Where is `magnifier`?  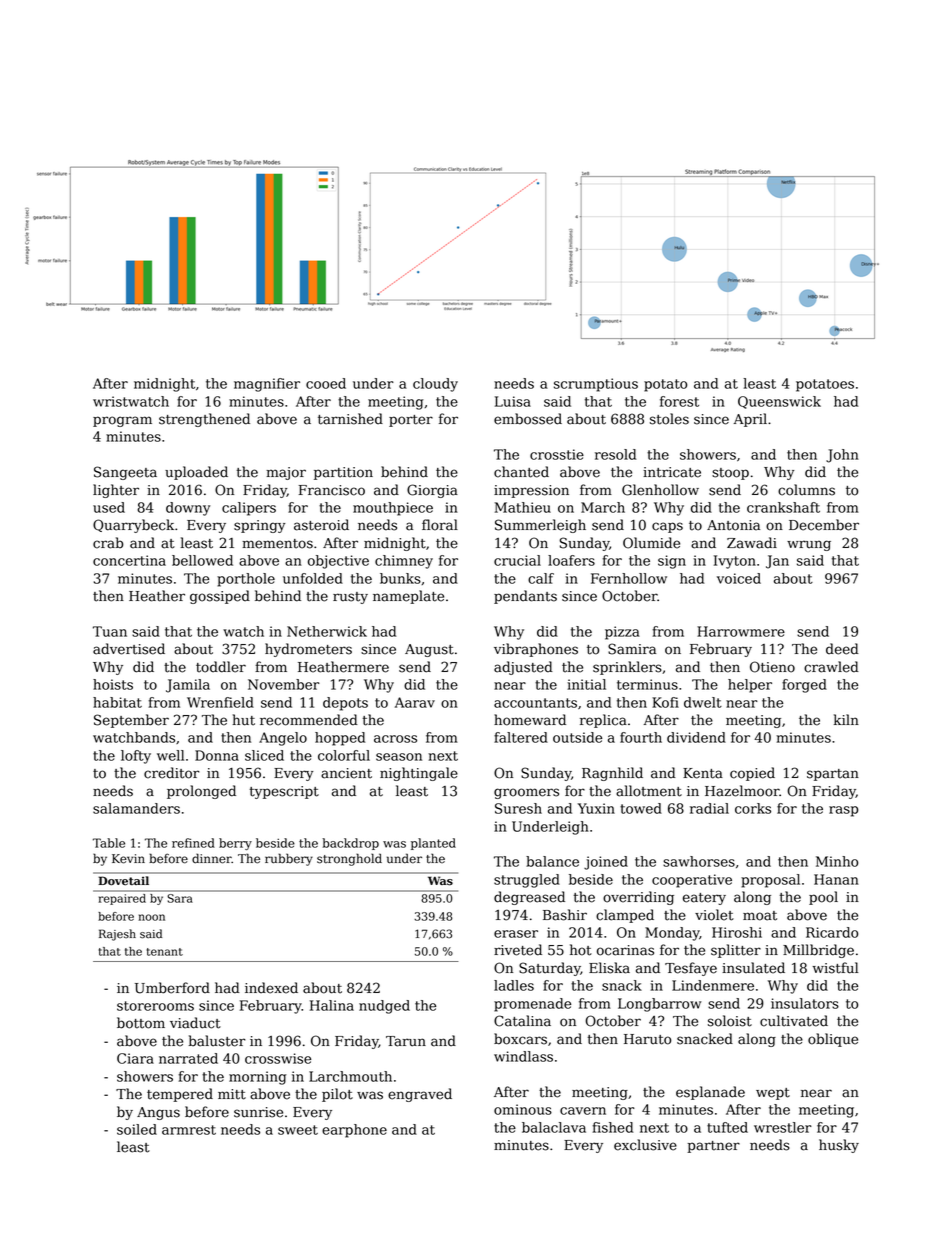
magnifier is located at coordinates (267, 385).
